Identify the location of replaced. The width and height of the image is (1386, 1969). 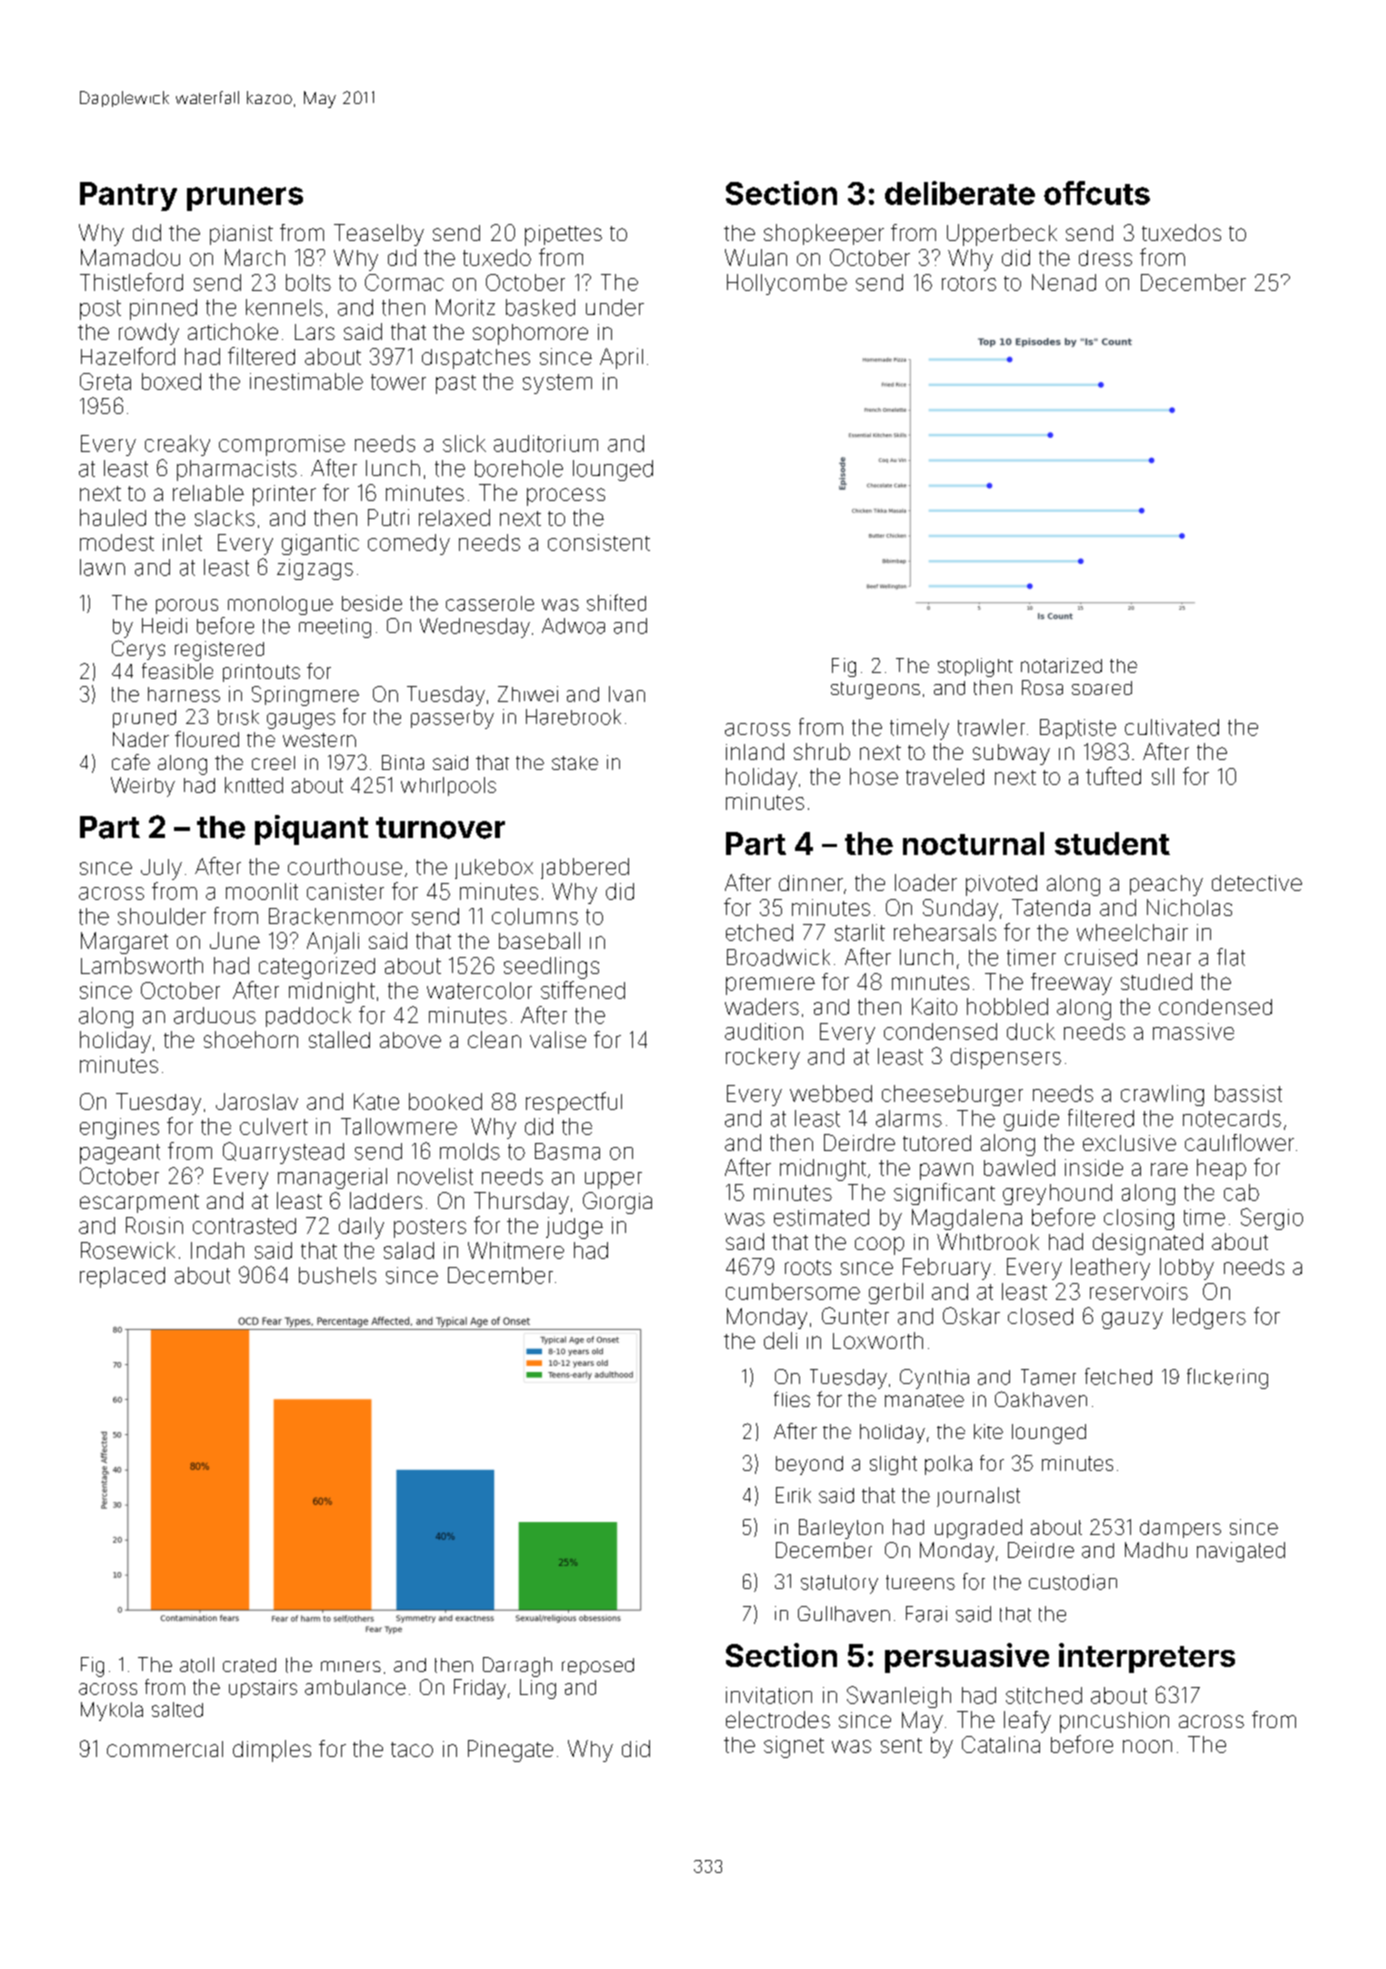
(122, 1277).
